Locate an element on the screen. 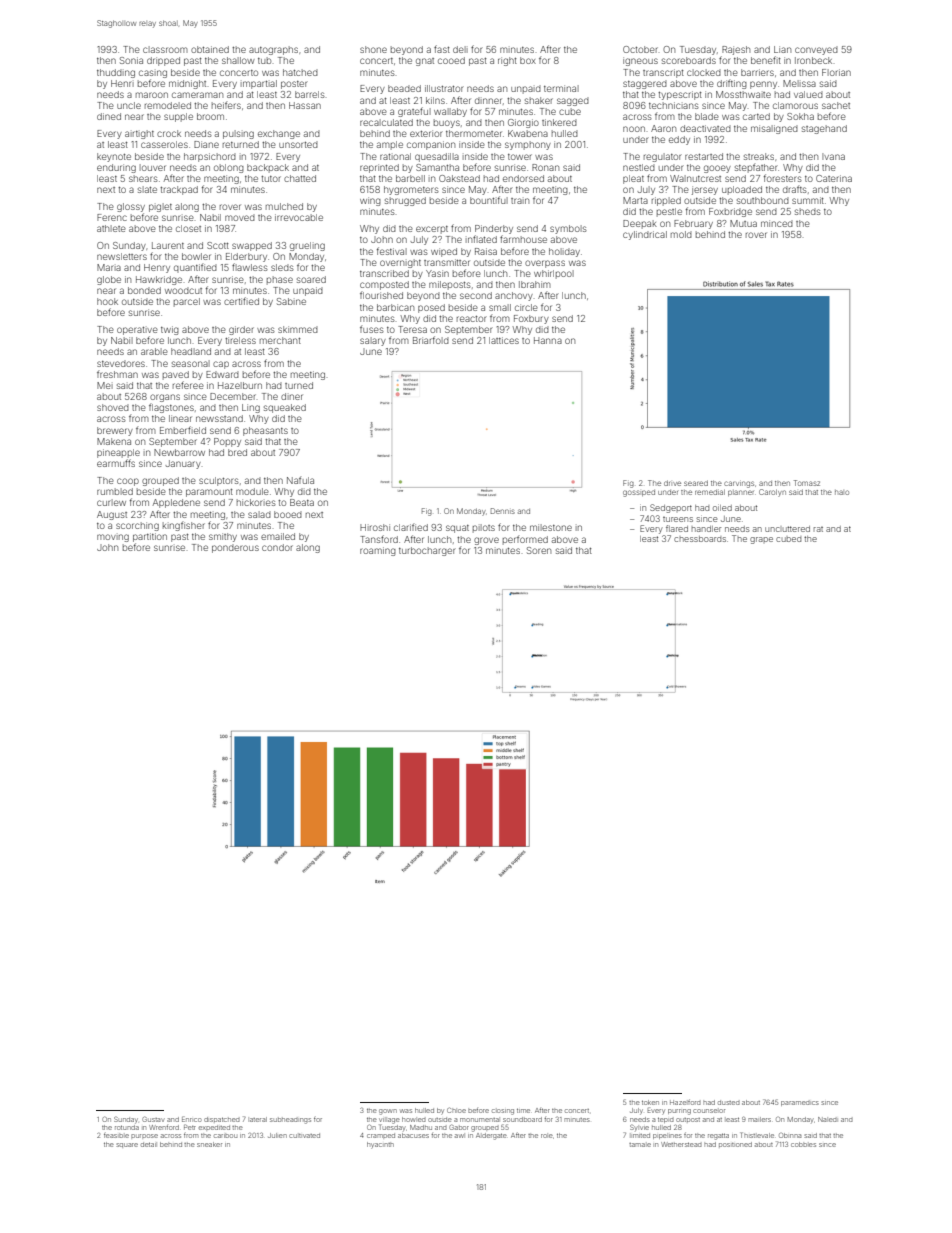 The image size is (952, 1233). time is located at coordinates (523, 1110).
